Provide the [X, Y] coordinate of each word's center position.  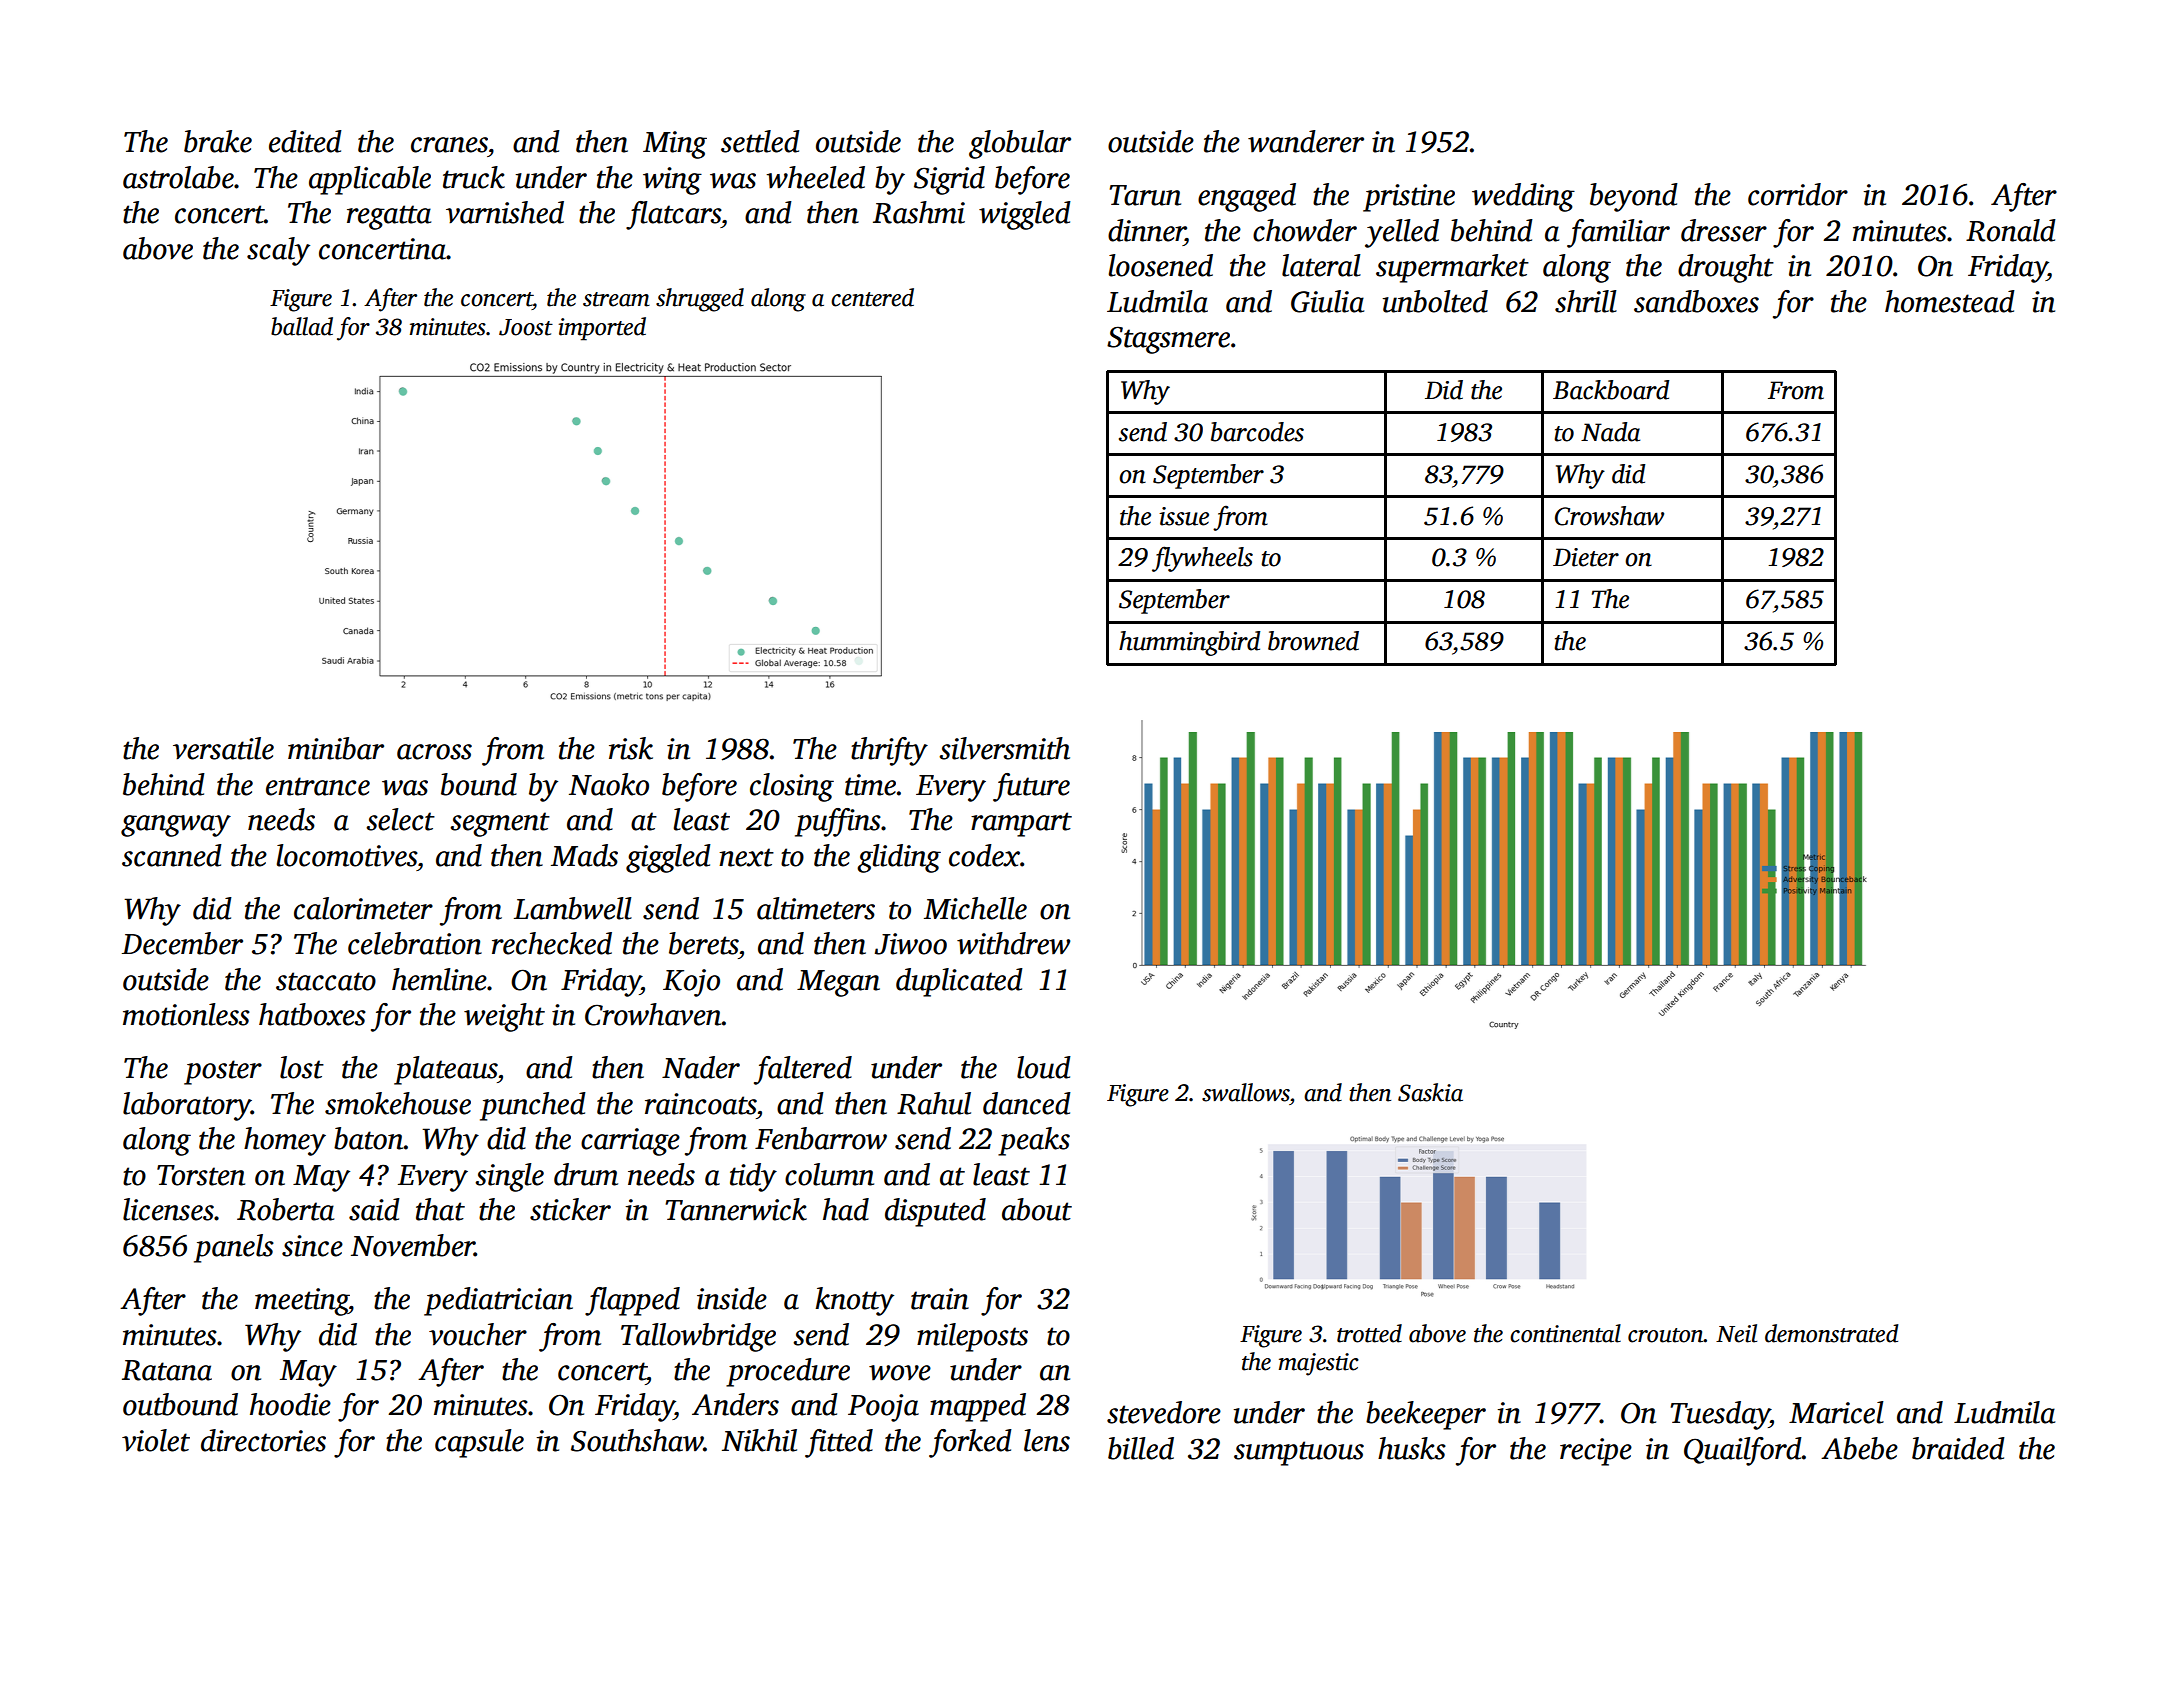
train [940, 1299]
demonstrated [1832, 1333]
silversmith [1004, 748]
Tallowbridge [698, 1337]
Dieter [1586, 557]
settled [760, 141]
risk [631, 748]
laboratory [187, 1106]
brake [218, 141]
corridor [1798, 194]
